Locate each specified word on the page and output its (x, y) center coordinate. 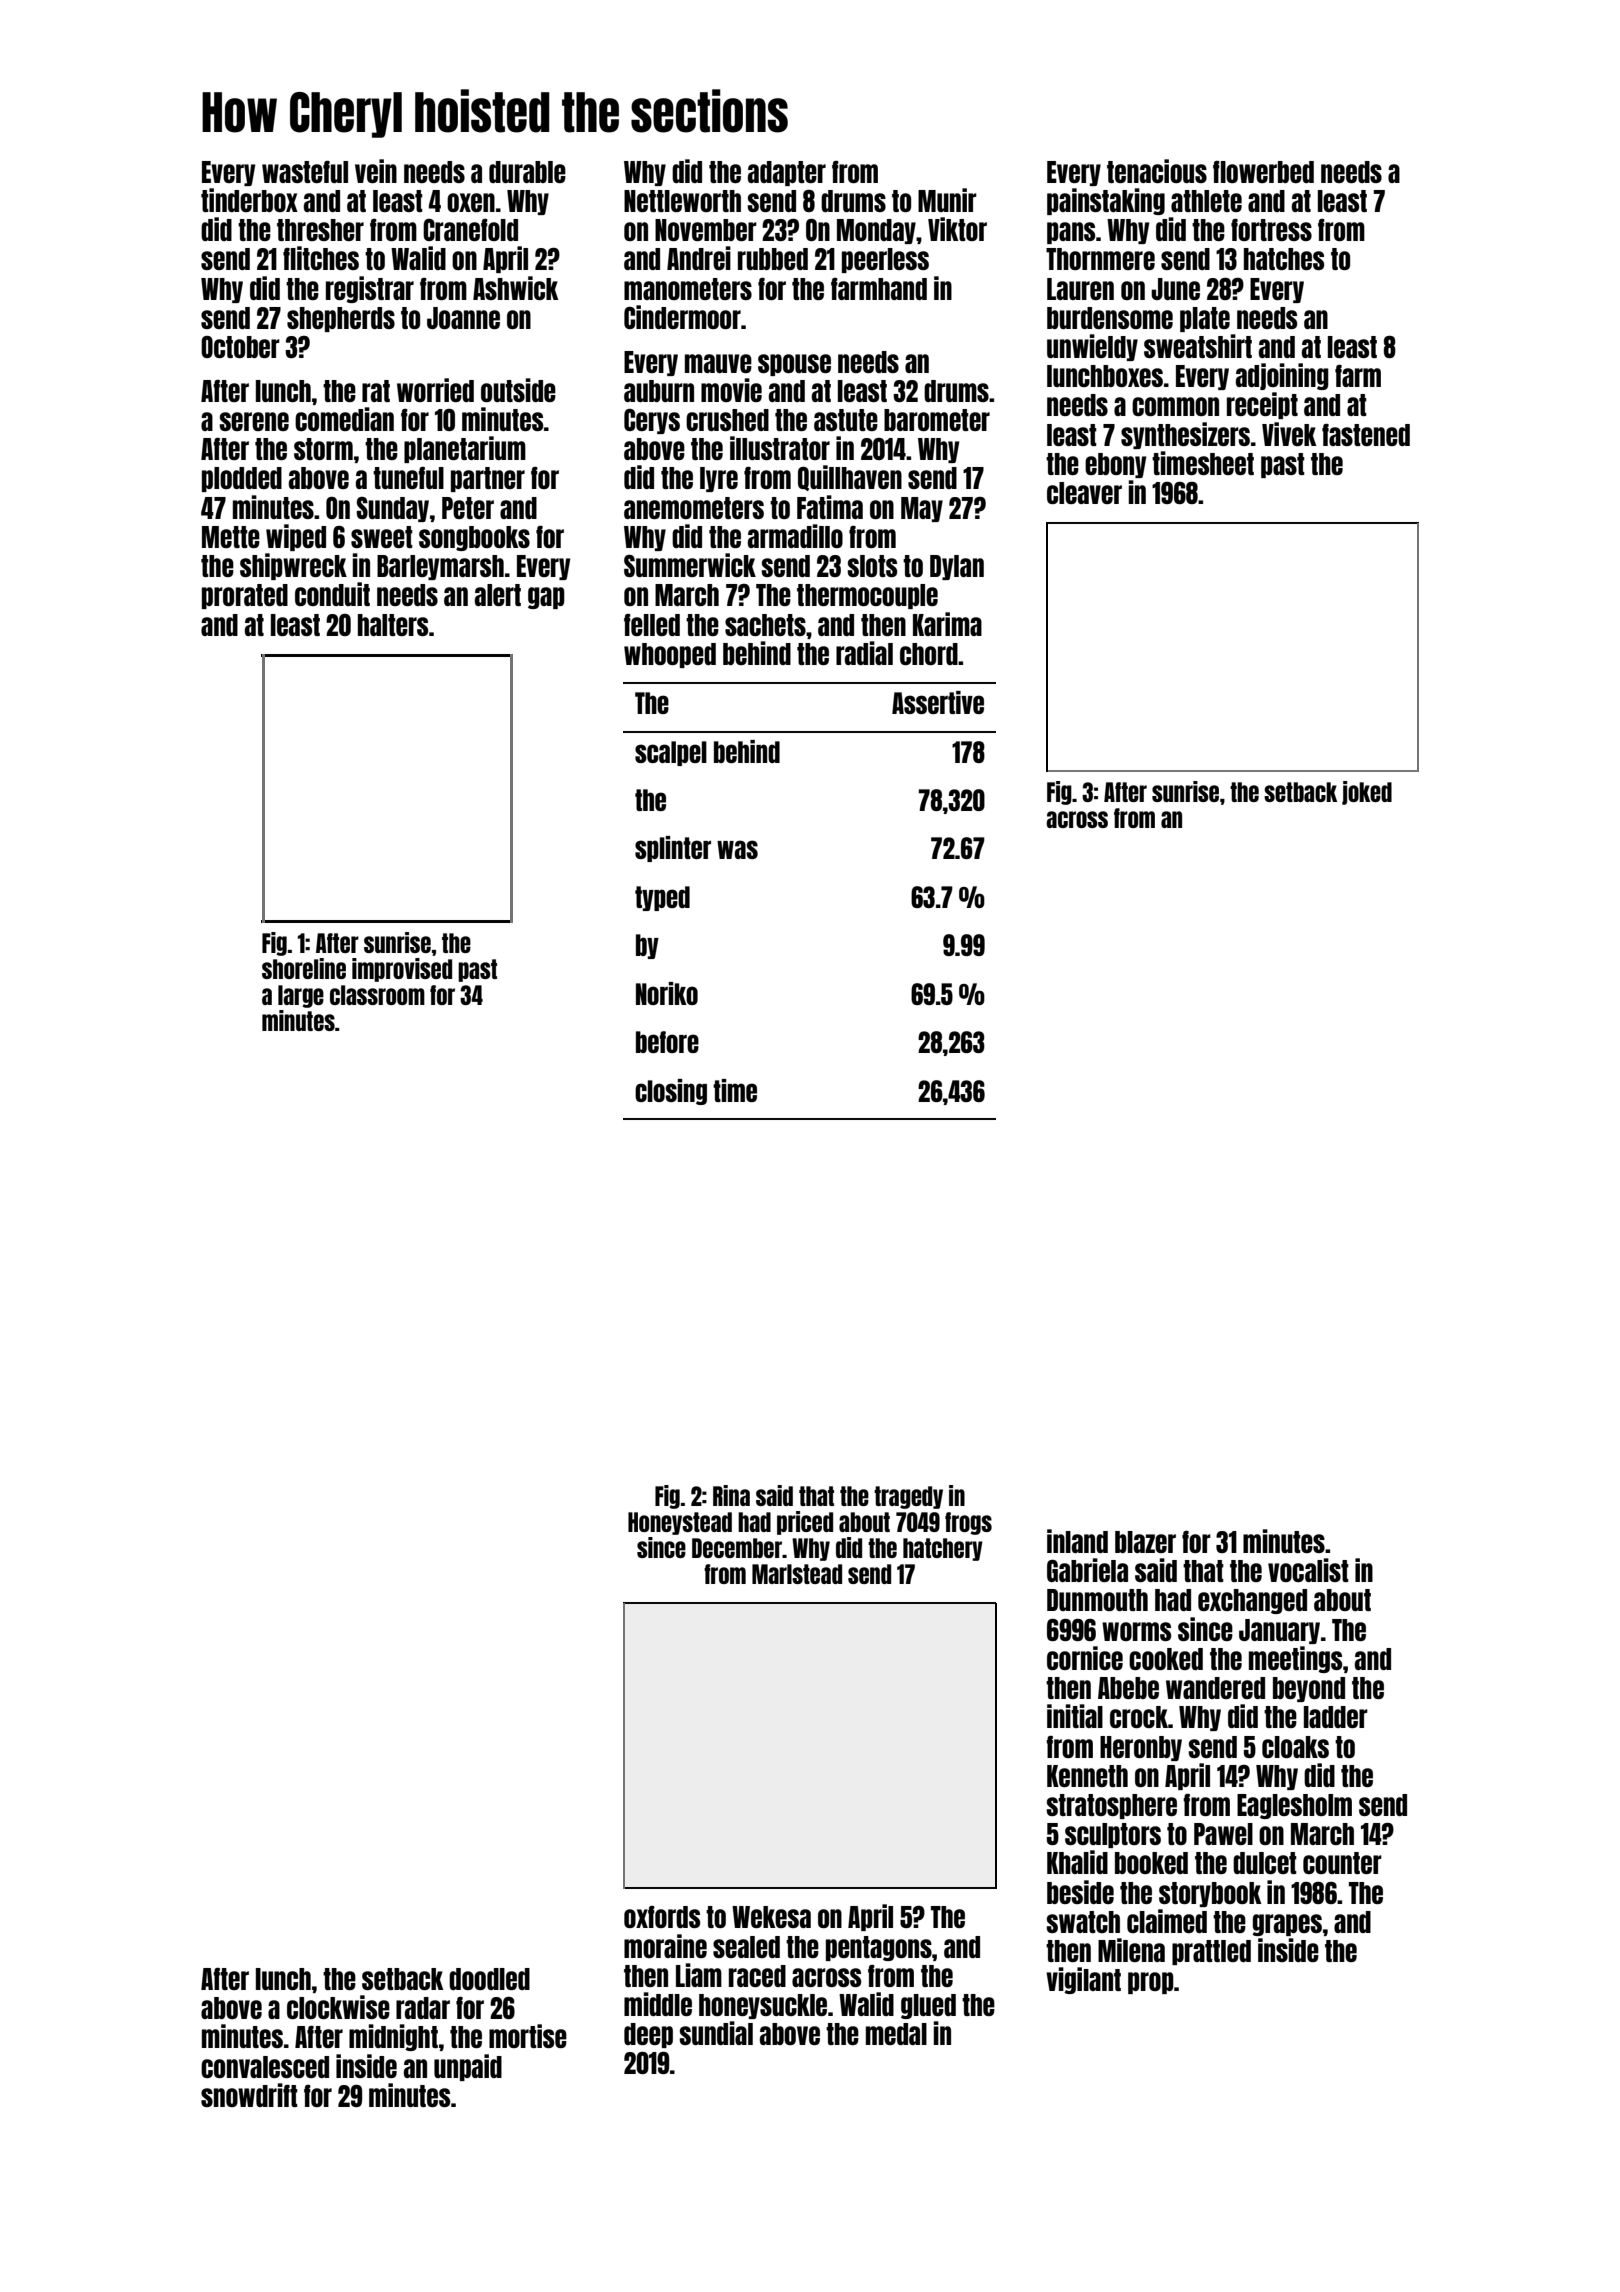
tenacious (1157, 171)
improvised (402, 970)
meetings (1295, 1659)
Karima (947, 624)
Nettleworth (682, 201)
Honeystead (680, 1523)
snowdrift (249, 2095)
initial (1075, 1716)
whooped (670, 655)
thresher (320, 230)
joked (1367, 793)
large (301, 996)
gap (546, 598)
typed (662, 898)
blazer (1145, 1542)
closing (671, 1092)
